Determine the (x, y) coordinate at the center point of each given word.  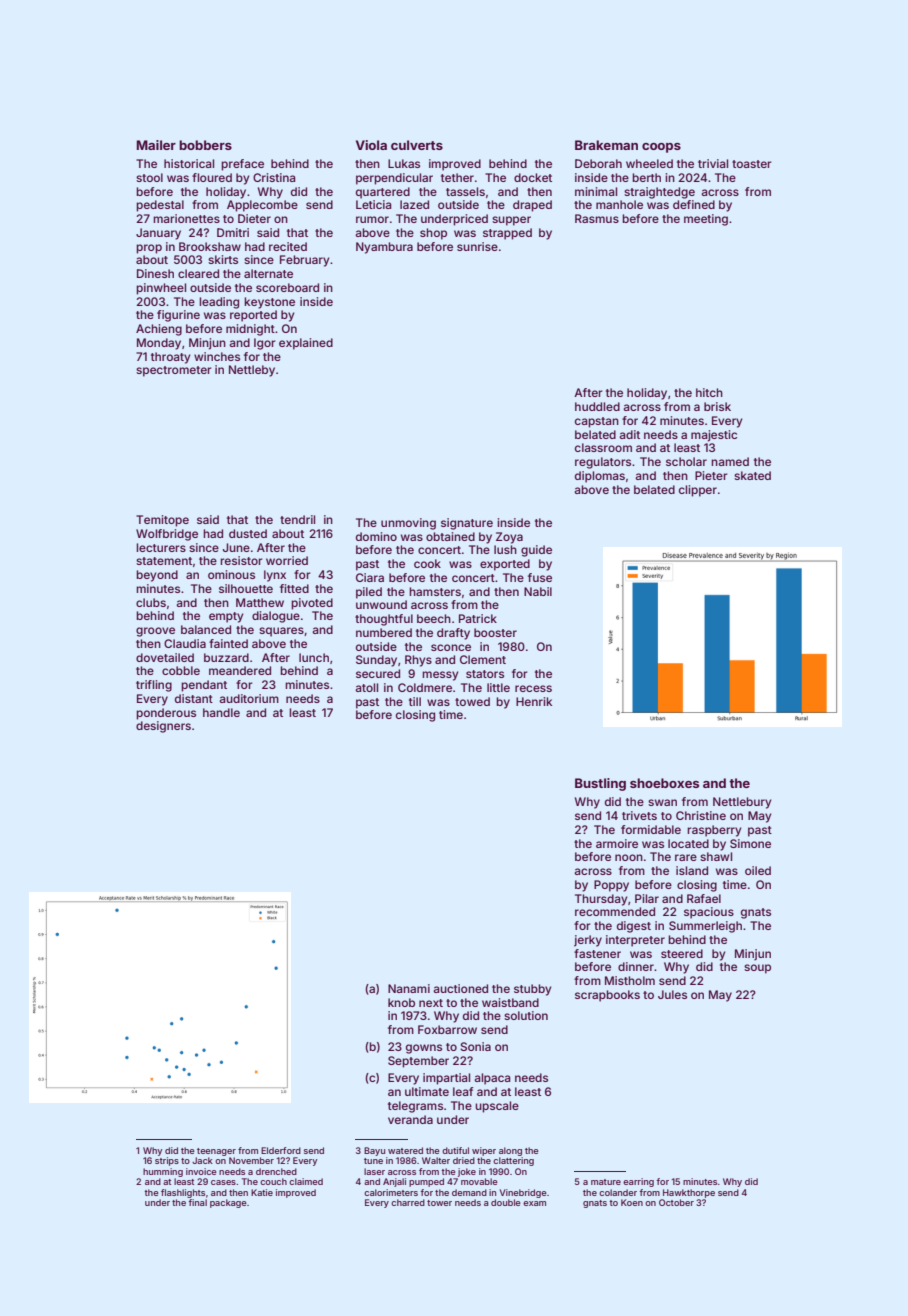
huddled (597, 406)
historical (189, 163)
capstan (597, 422)
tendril (297, 519)
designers (163, 727)
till (415, 701)
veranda (410, 1119)
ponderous (166, 714)
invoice (201, 1171)
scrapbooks (607, 996)
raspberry (714, 831)
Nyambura (384, 248)
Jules (672, 994)
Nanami (409, 988)
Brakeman (606, 145)
